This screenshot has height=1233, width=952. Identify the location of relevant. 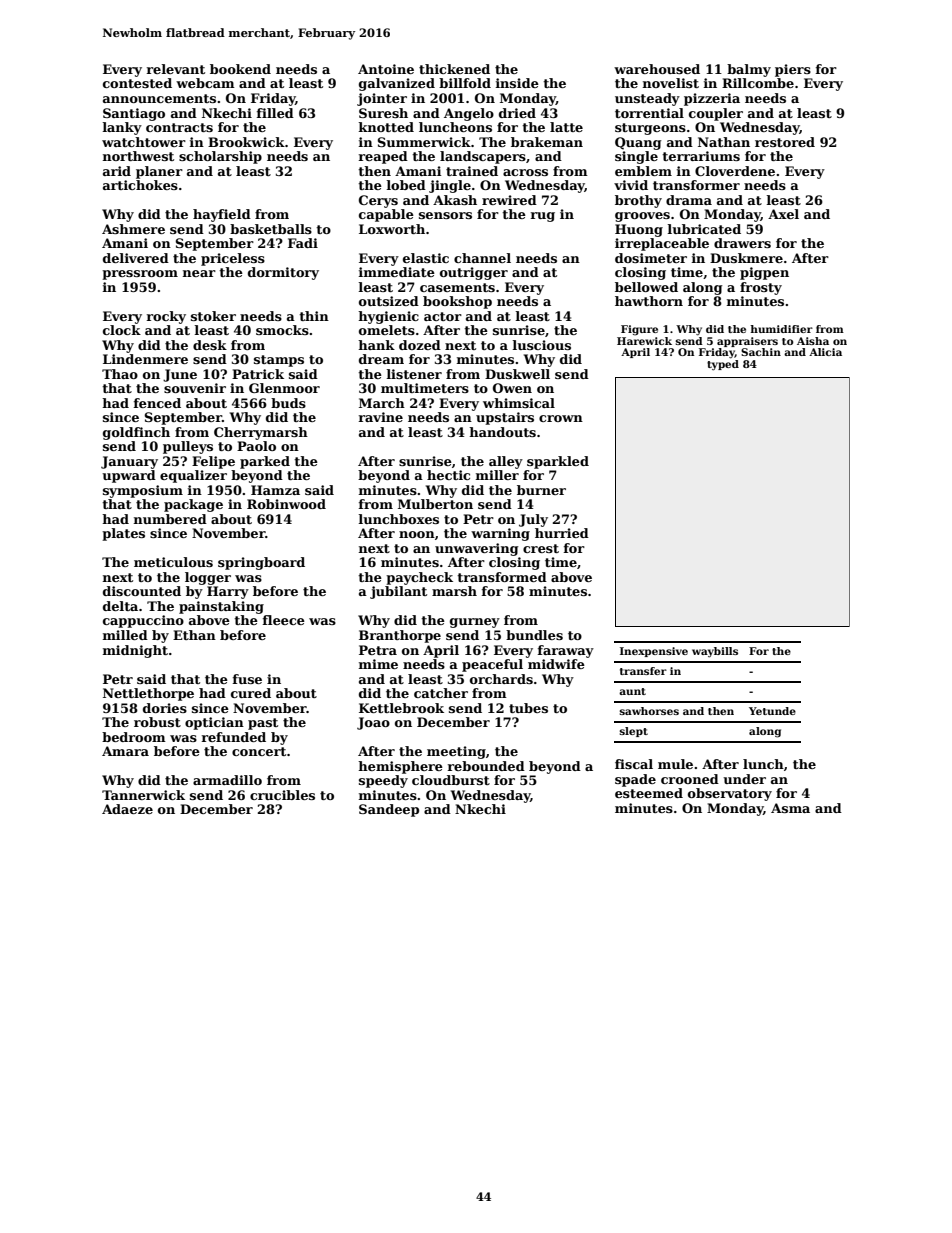
(176, 69).
